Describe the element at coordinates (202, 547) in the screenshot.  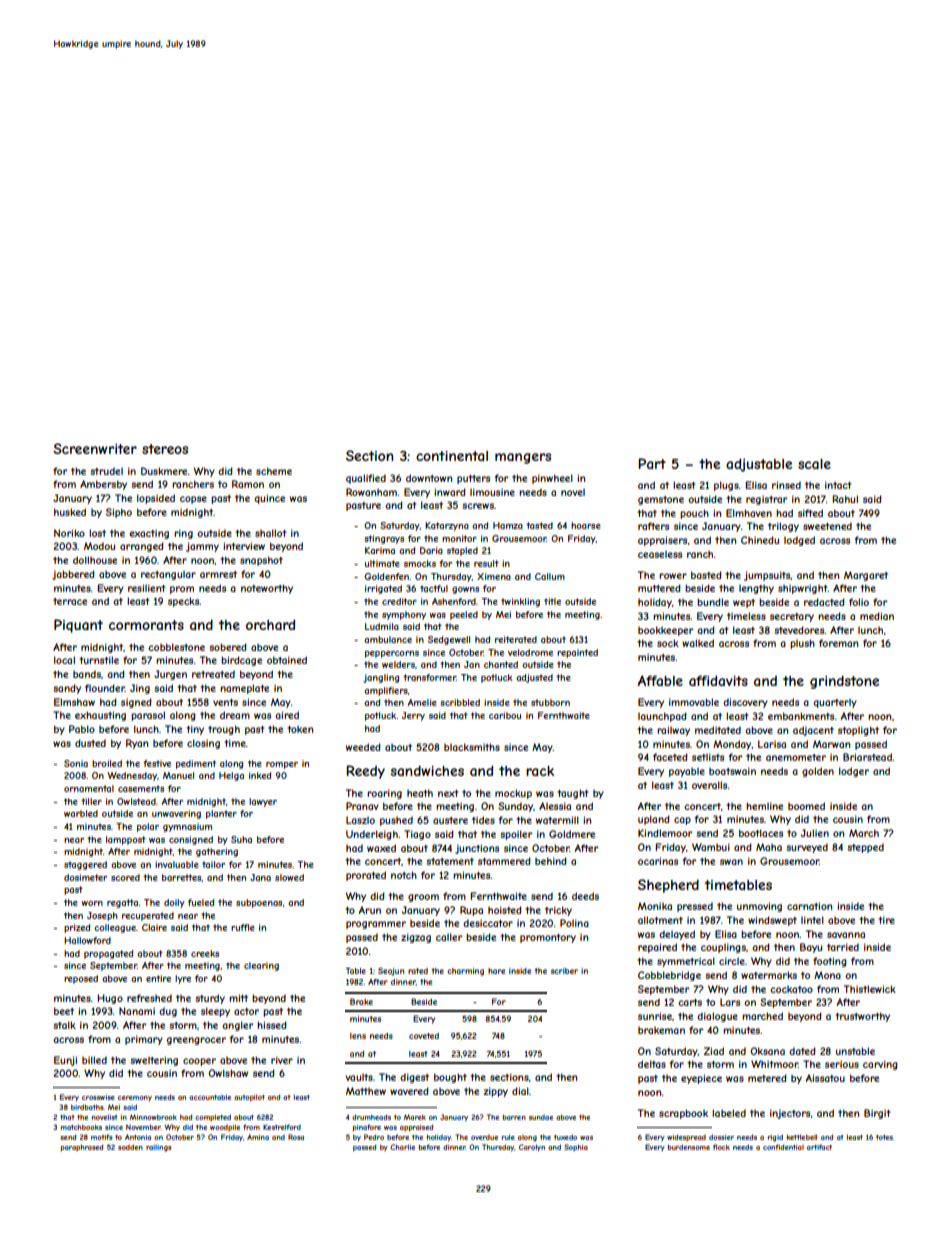
I see `jammy` at that location.
